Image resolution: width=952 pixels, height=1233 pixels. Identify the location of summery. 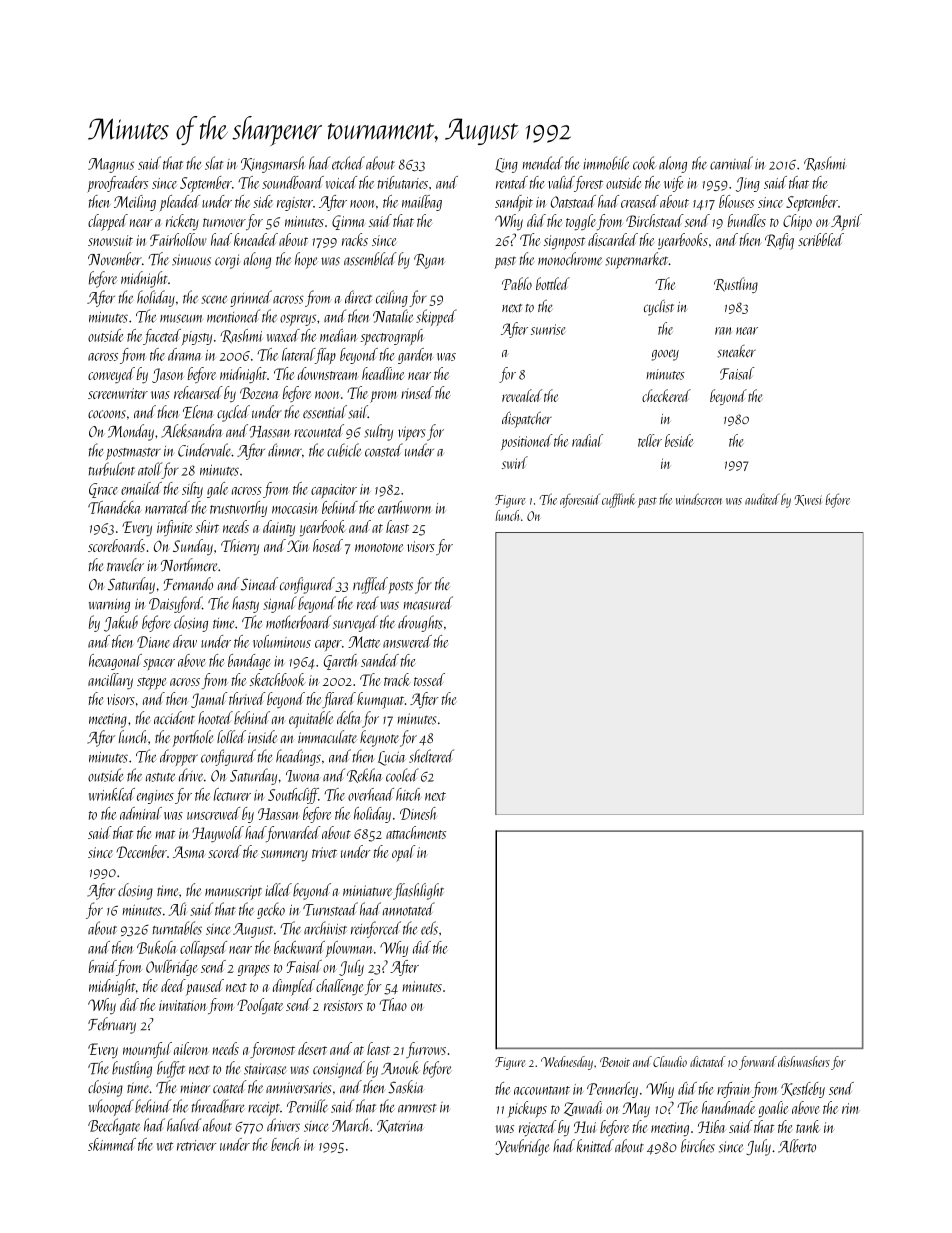
(284, 855).
